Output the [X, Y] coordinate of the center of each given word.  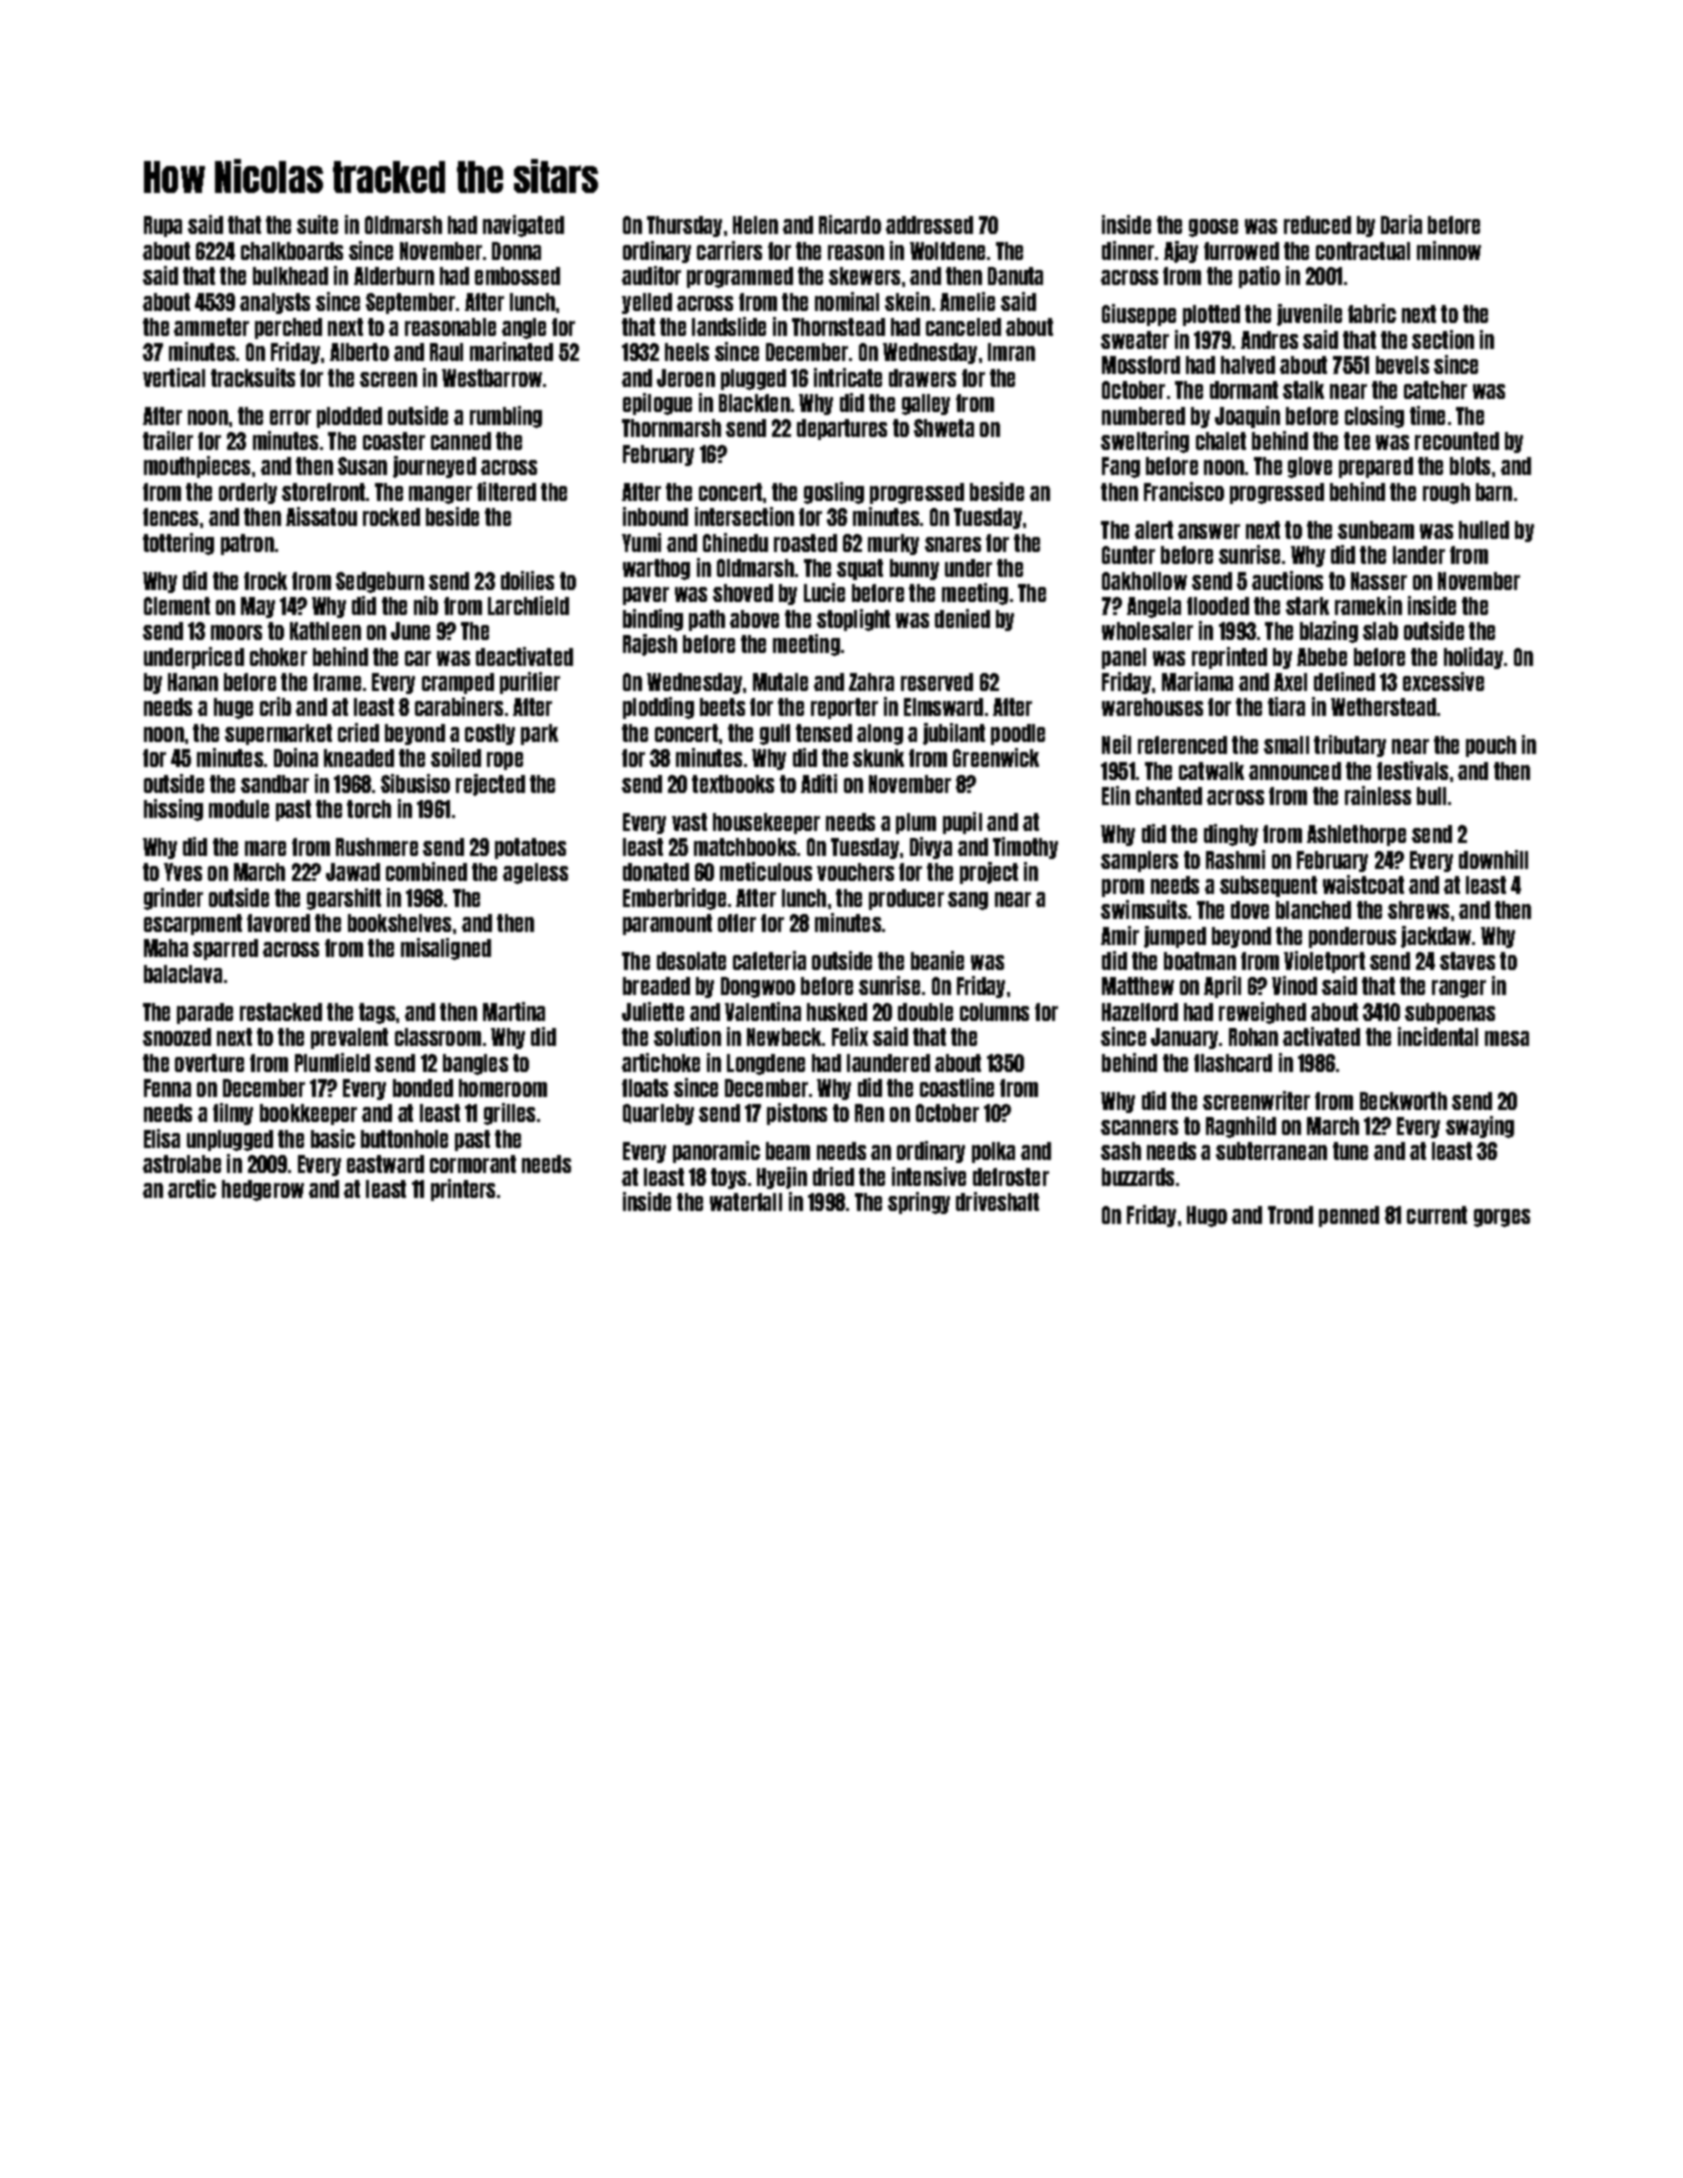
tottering [178, 544]
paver [646, 596]
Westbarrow [492, 378]
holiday [1473, 658]
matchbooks [745, 847]
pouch [1491, 746]
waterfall [746, 1202]
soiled [456, 757]
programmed [740, 277]
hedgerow [263, 1190]
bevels [1402, 365]
